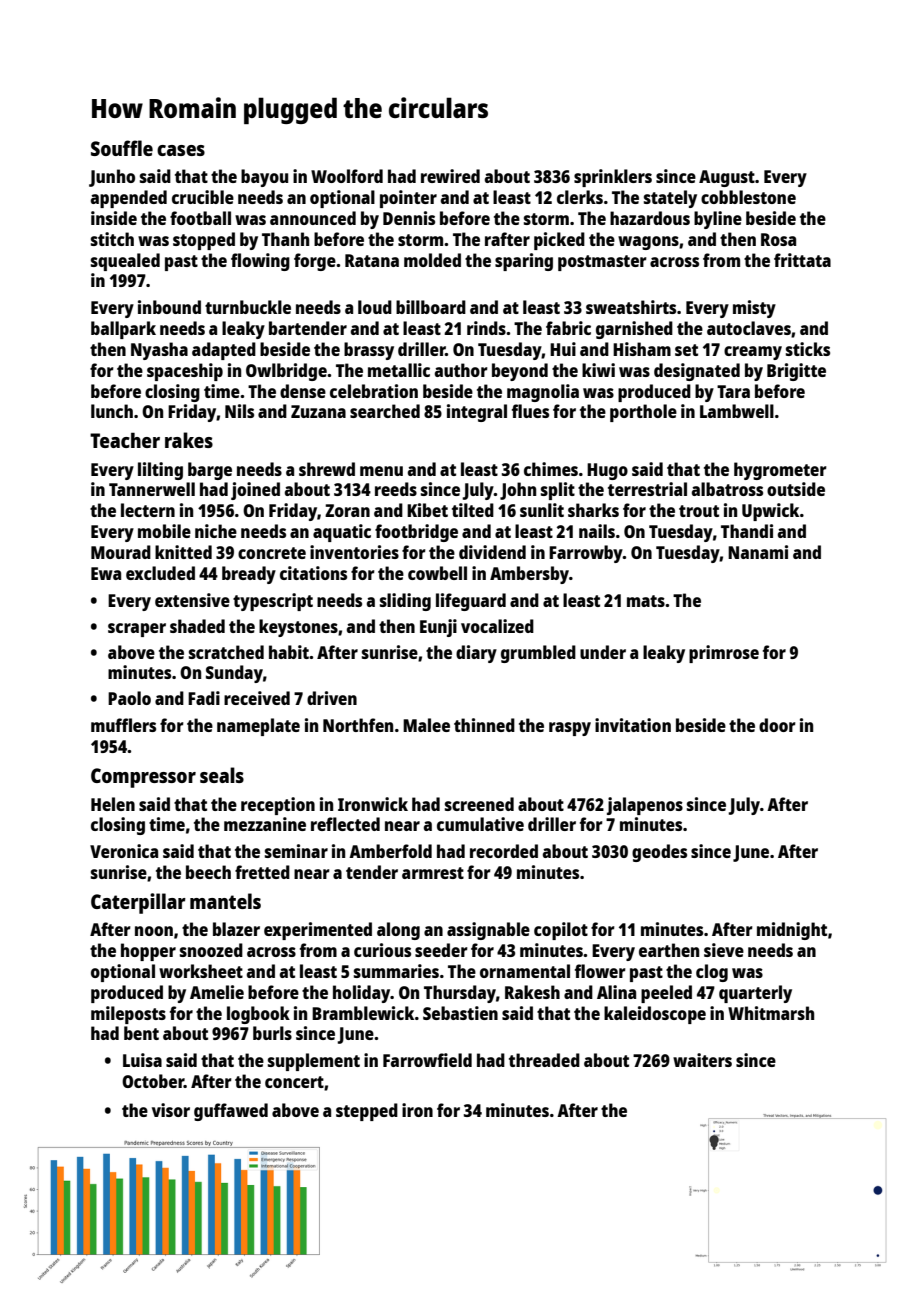  Describe the element at coordinates (327, 469) in the screenshot. I see `shrewd` at that location.
